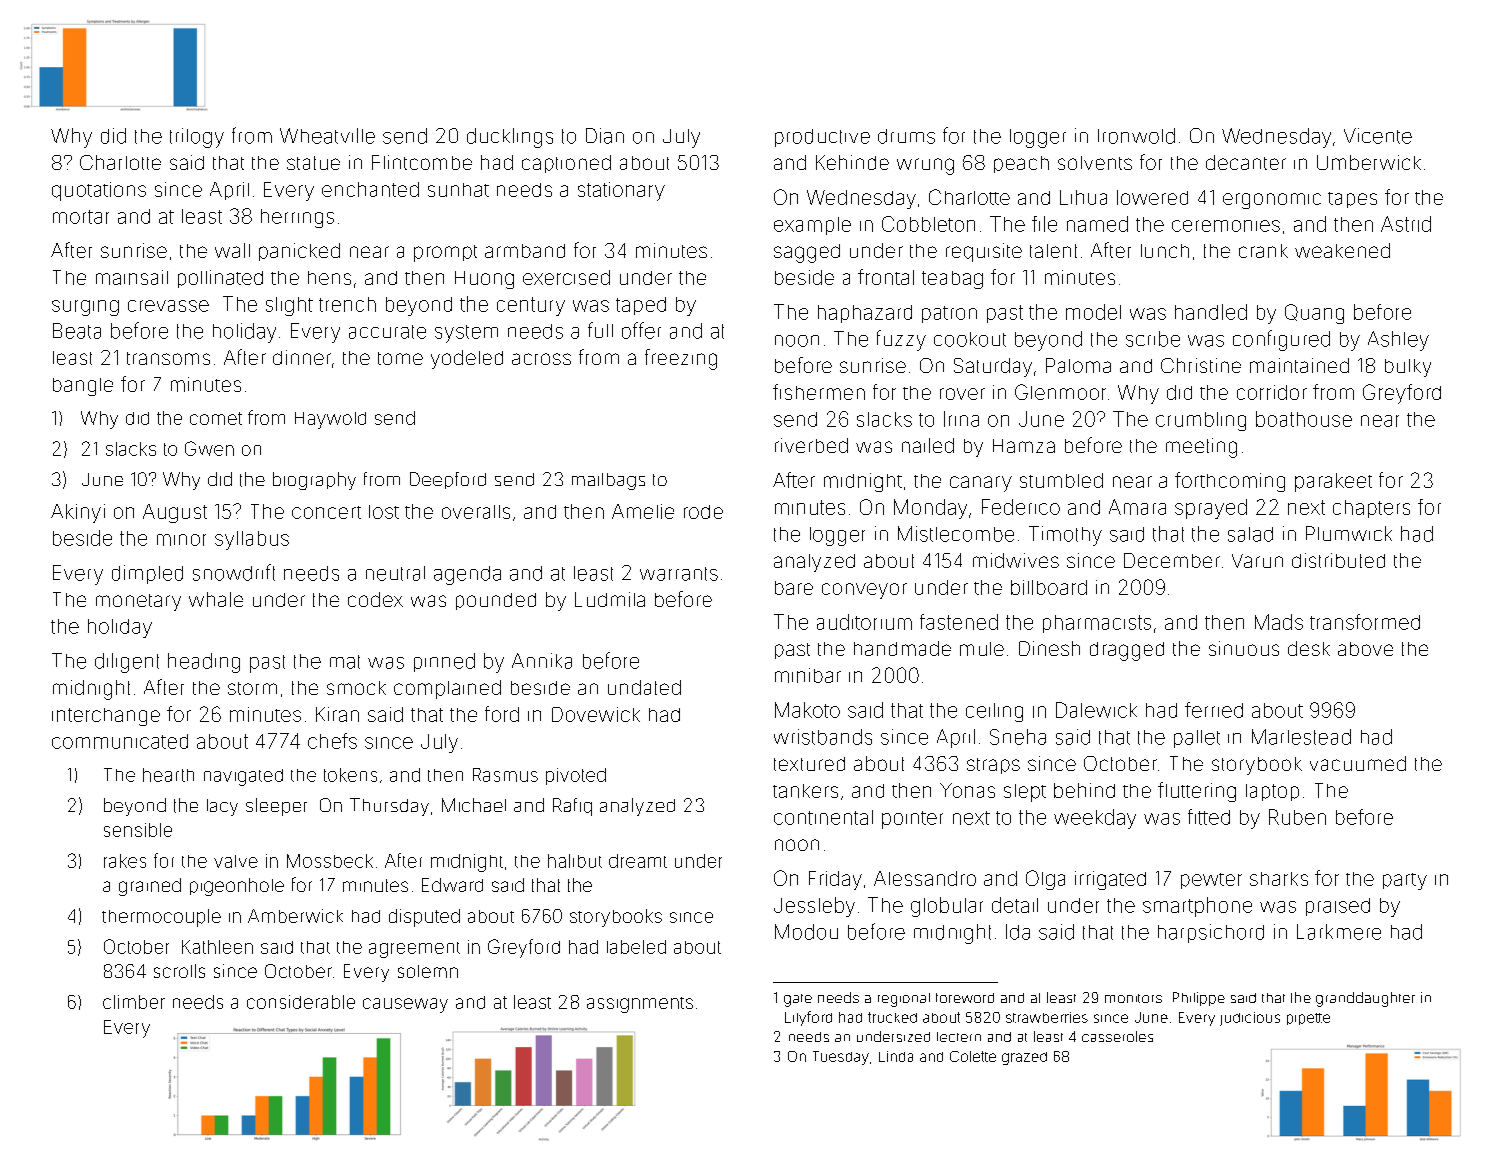  What do you see at coordinates (822, 138) in the document?
I see `productive` at bounding box center [822, 138].
